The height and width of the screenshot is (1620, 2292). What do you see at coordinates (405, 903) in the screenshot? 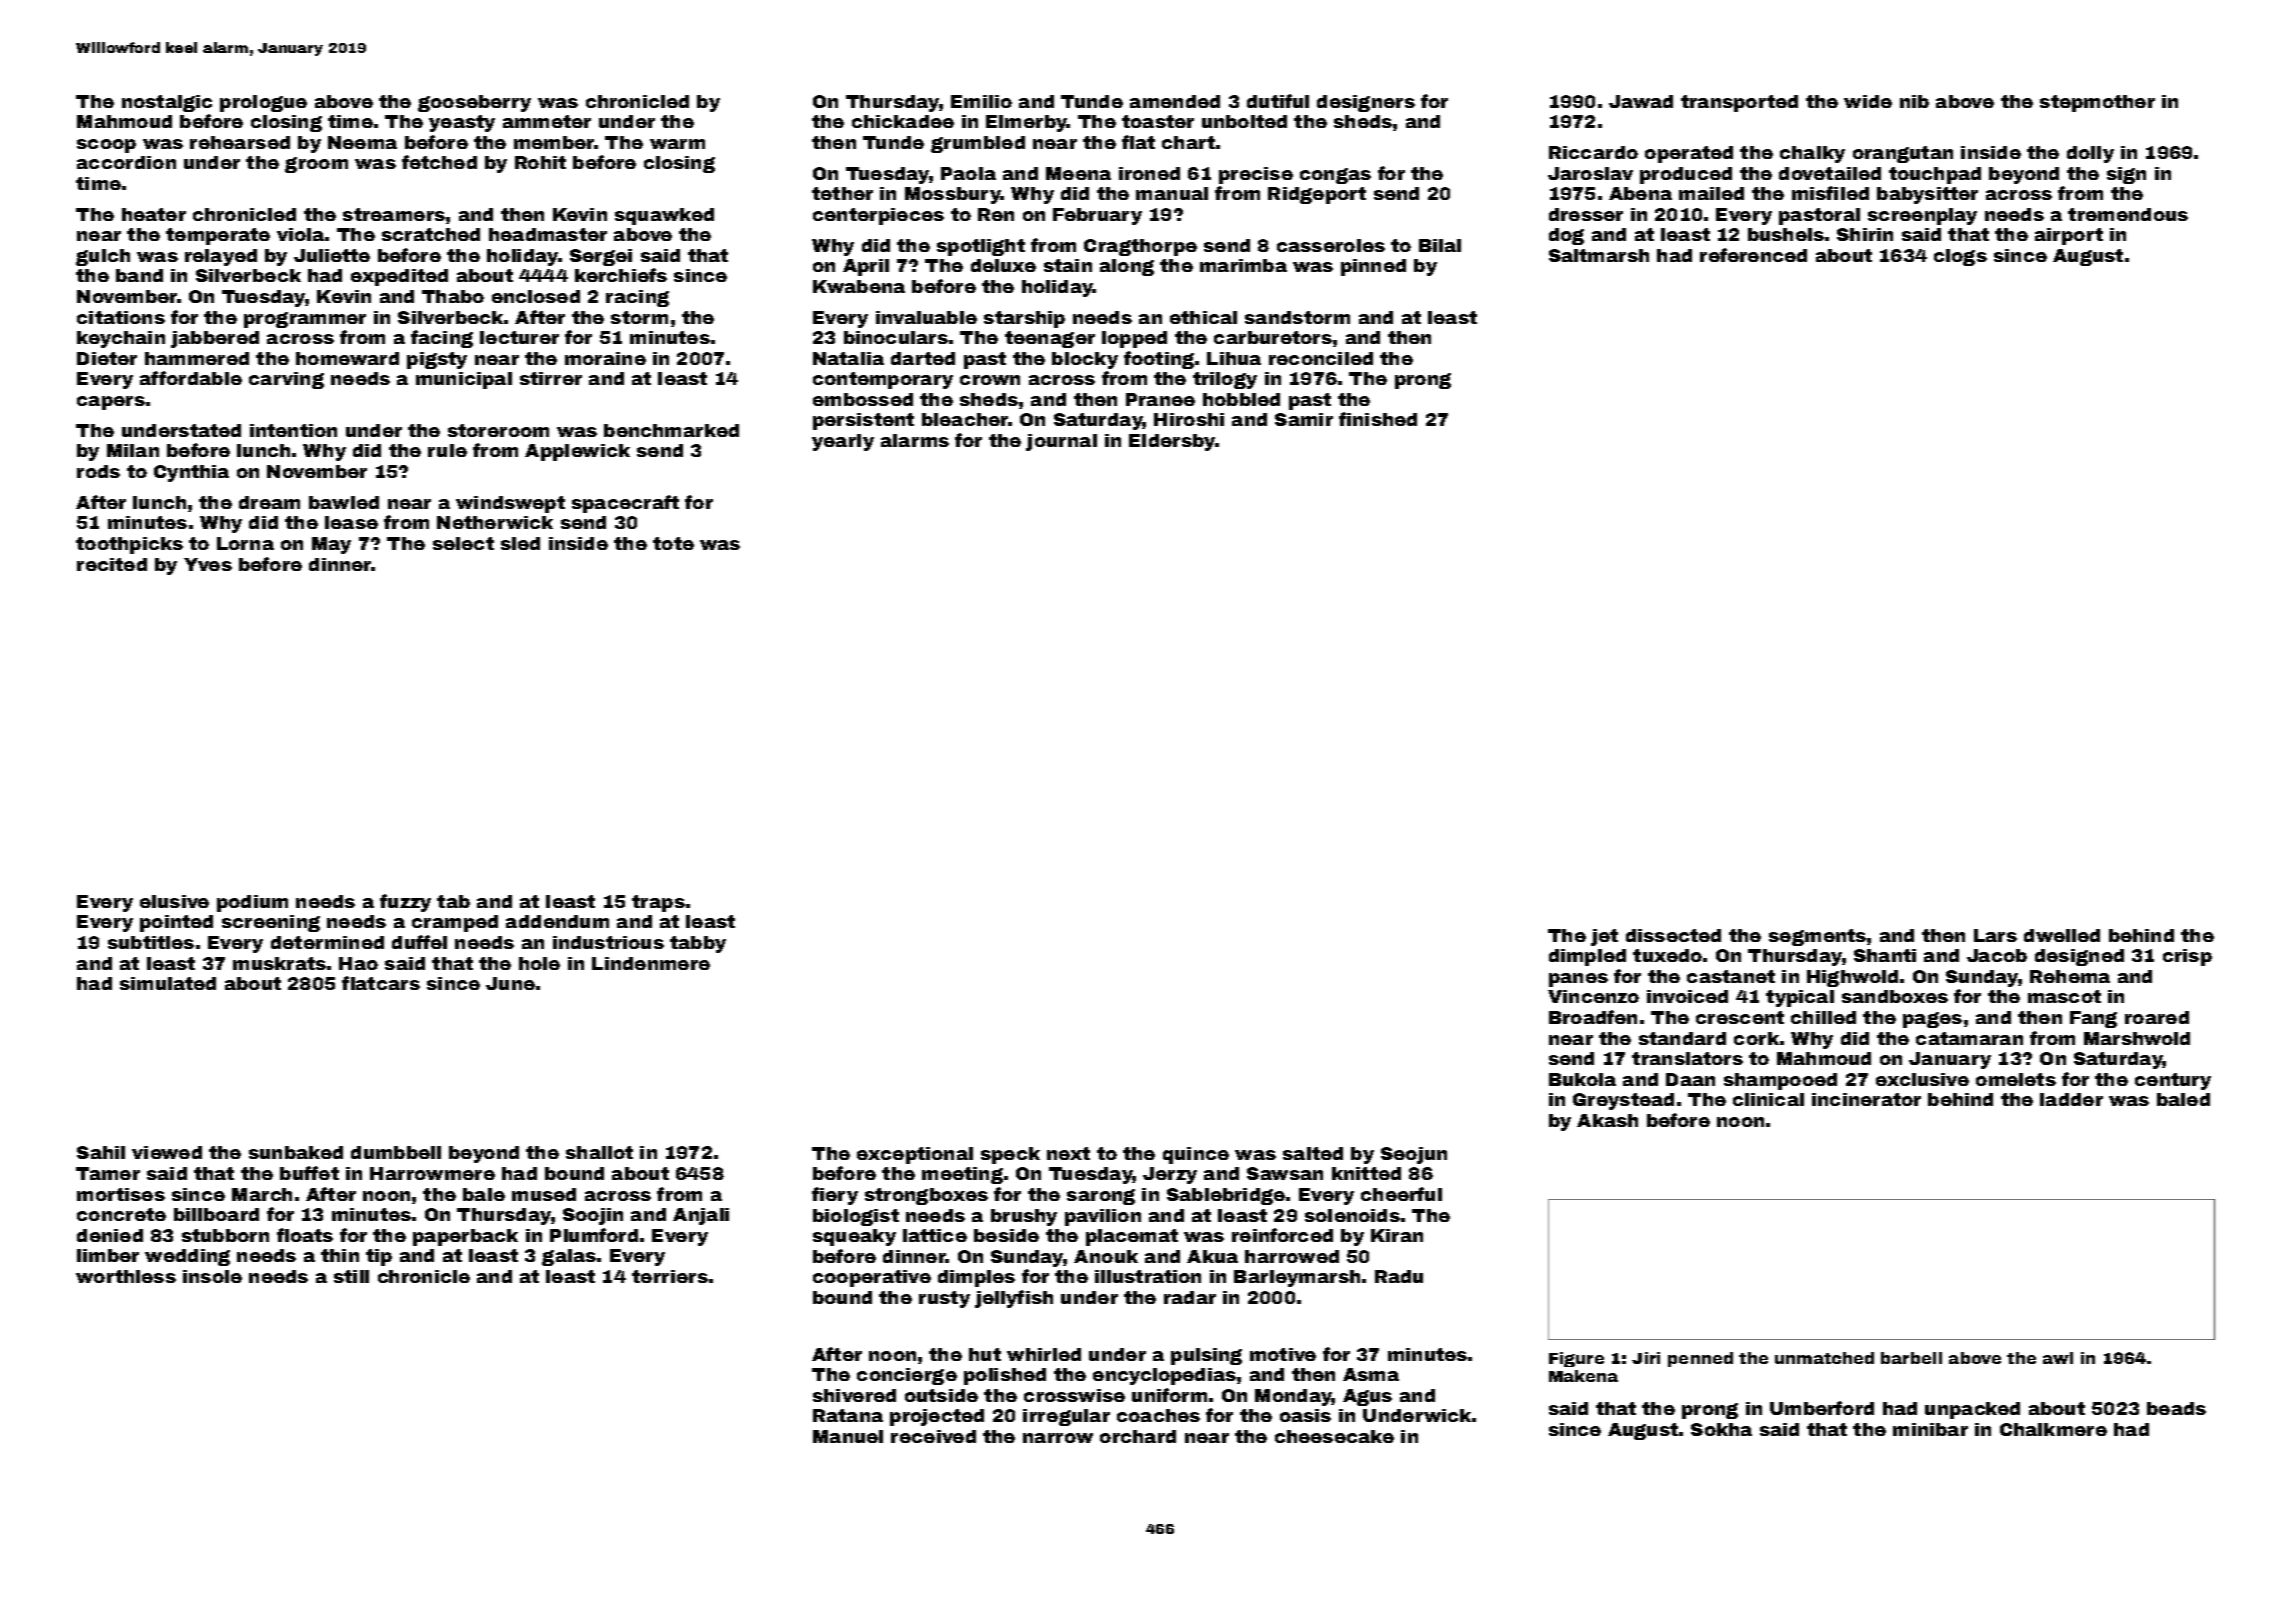
I see `fuzzy` at bounding box center [405, 903].
